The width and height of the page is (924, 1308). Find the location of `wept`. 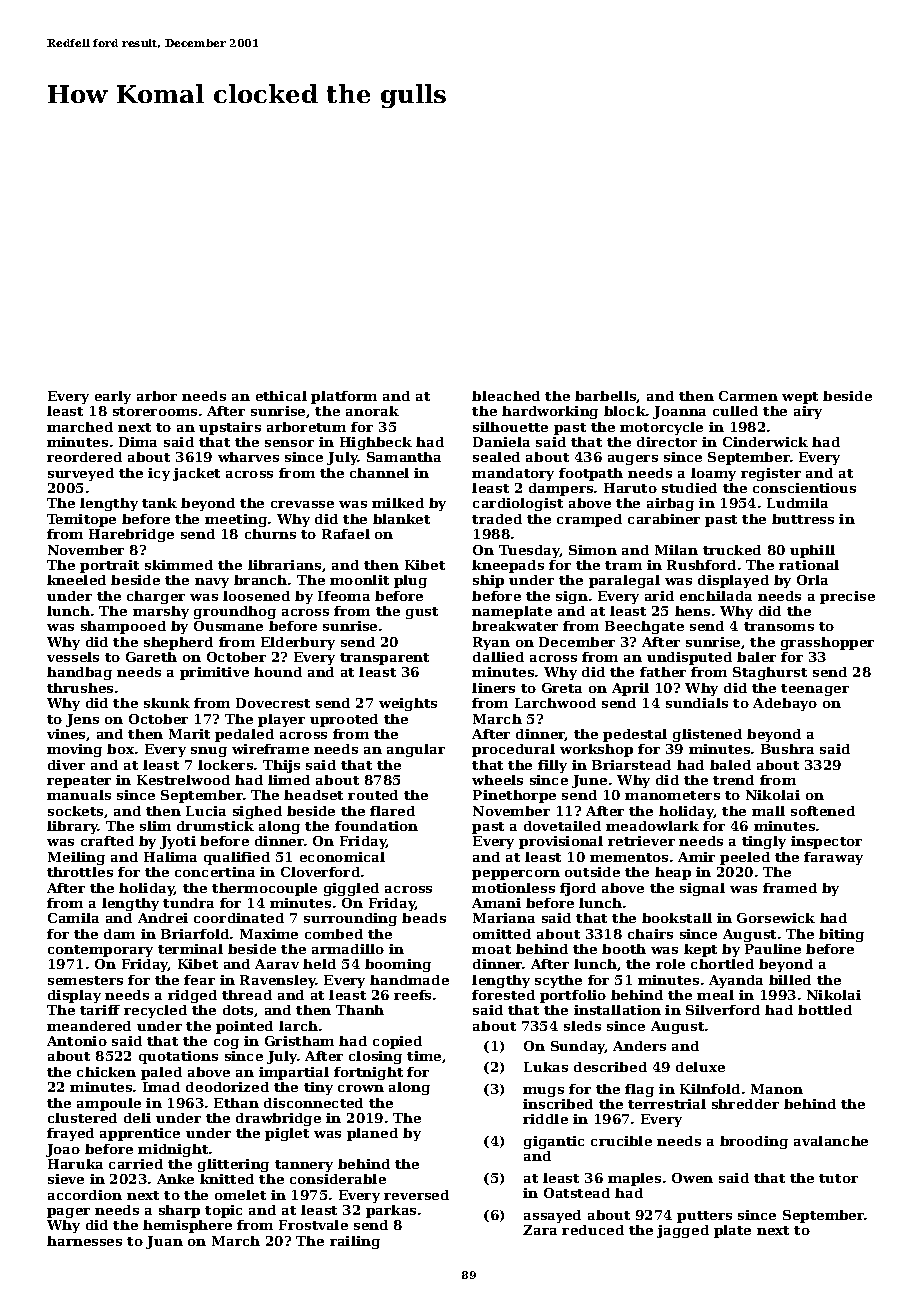

wept is located at coordinates (800, 398).
